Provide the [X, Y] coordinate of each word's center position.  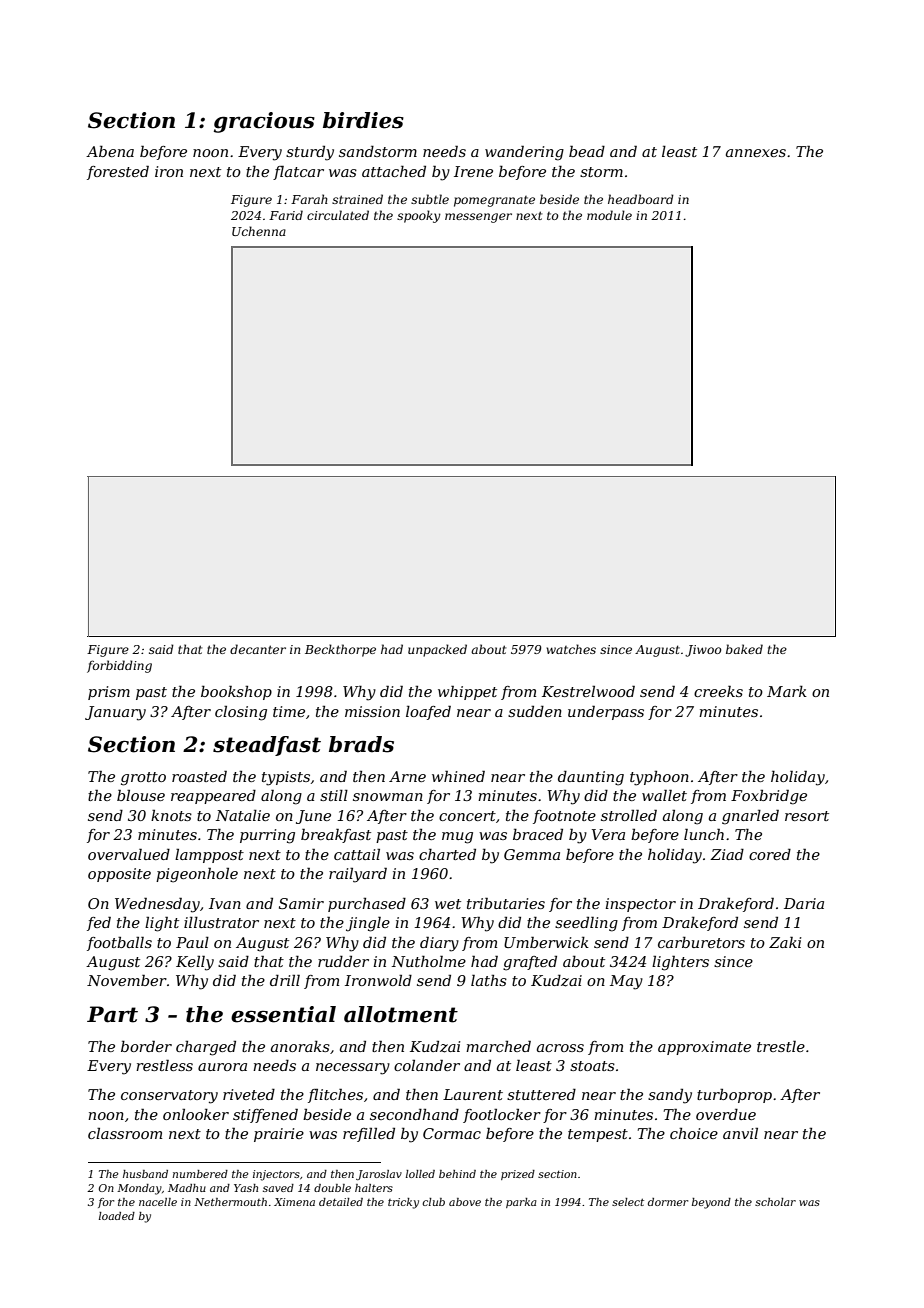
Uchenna [259, 231]
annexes [756, 153]
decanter [258, 649]
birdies [363, 120]
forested [118, 172]
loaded [117, 1216]
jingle [368, 924]
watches [571, 649]
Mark [787, 691]
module [609, 215]
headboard [641, 199]
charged [206, 1048]
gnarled [750, 817]
